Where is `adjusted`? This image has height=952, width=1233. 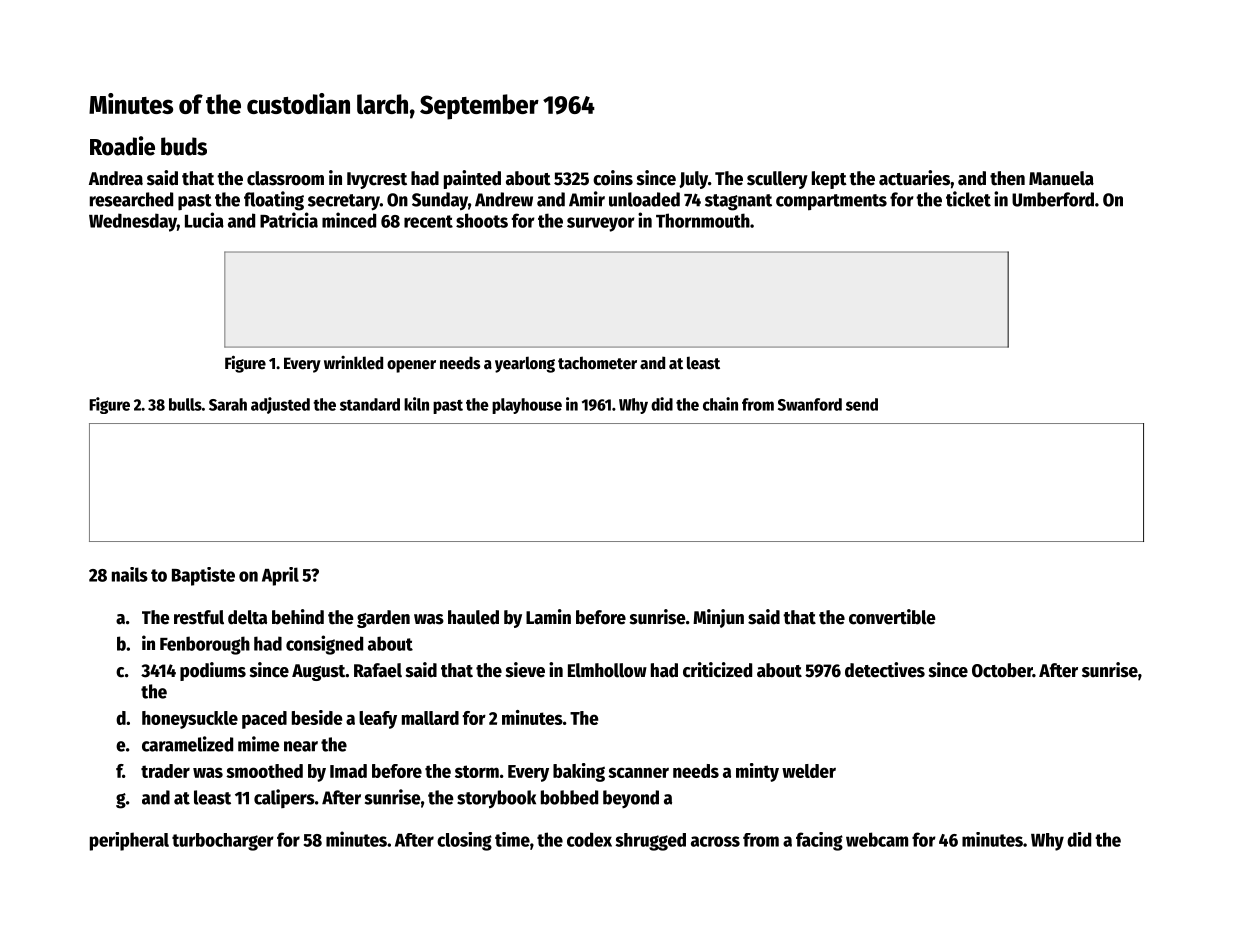
adjusted is located at coordinates (280, 405).
